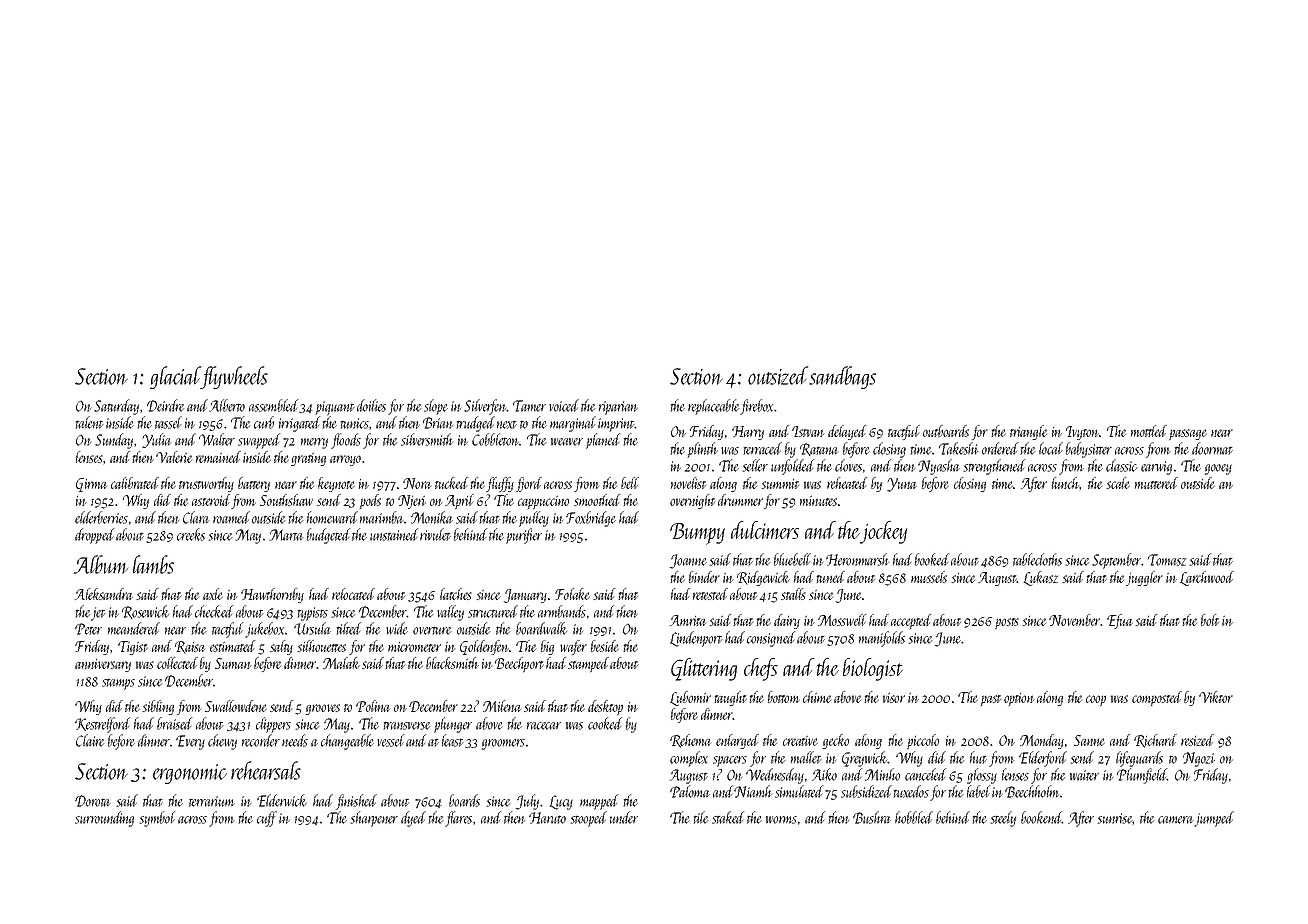 The image size is (1308, 924). I want to click on Beechholm, so click(1032, 791).
